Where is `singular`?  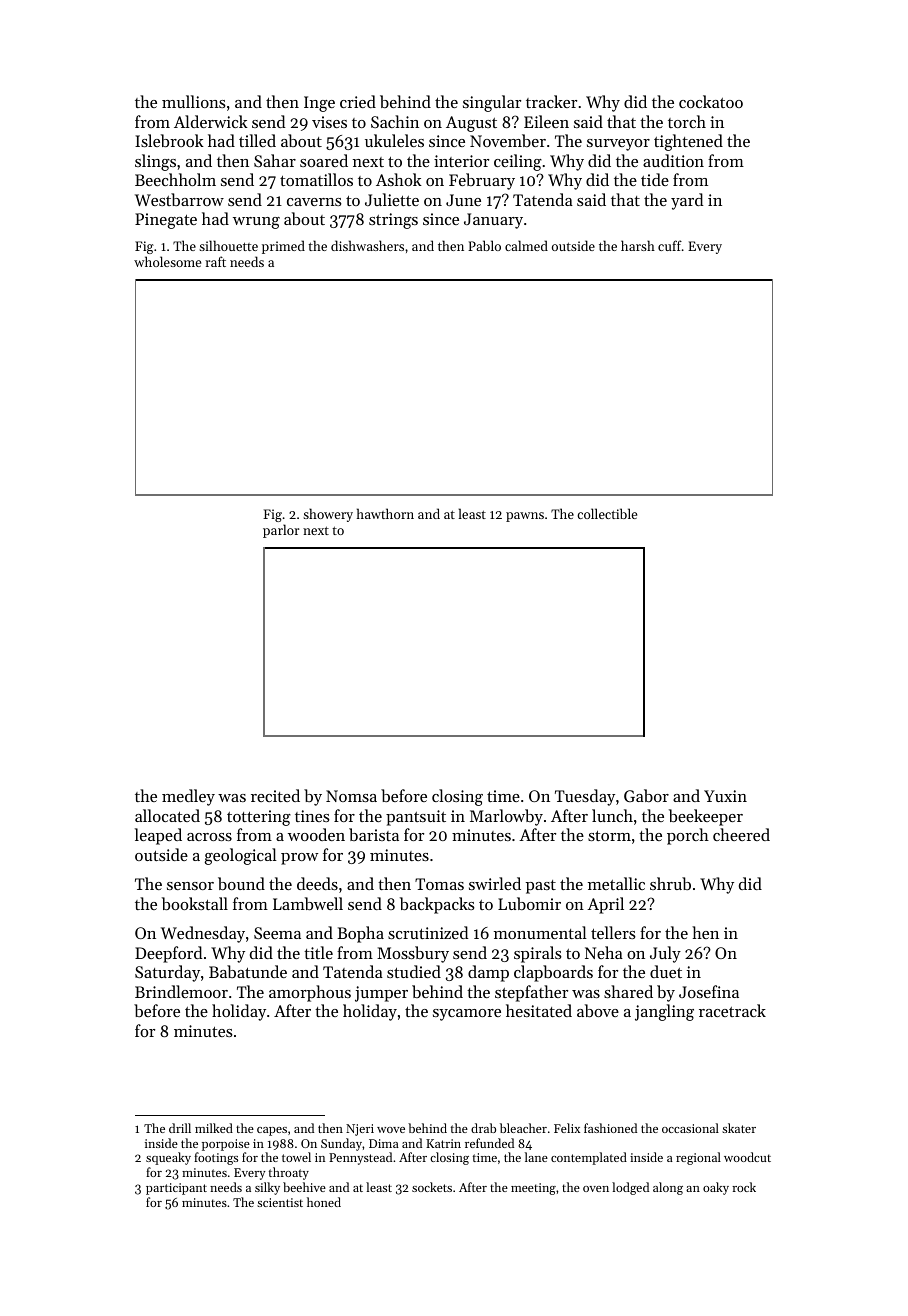
singular is located at coordinates (492, 103).
